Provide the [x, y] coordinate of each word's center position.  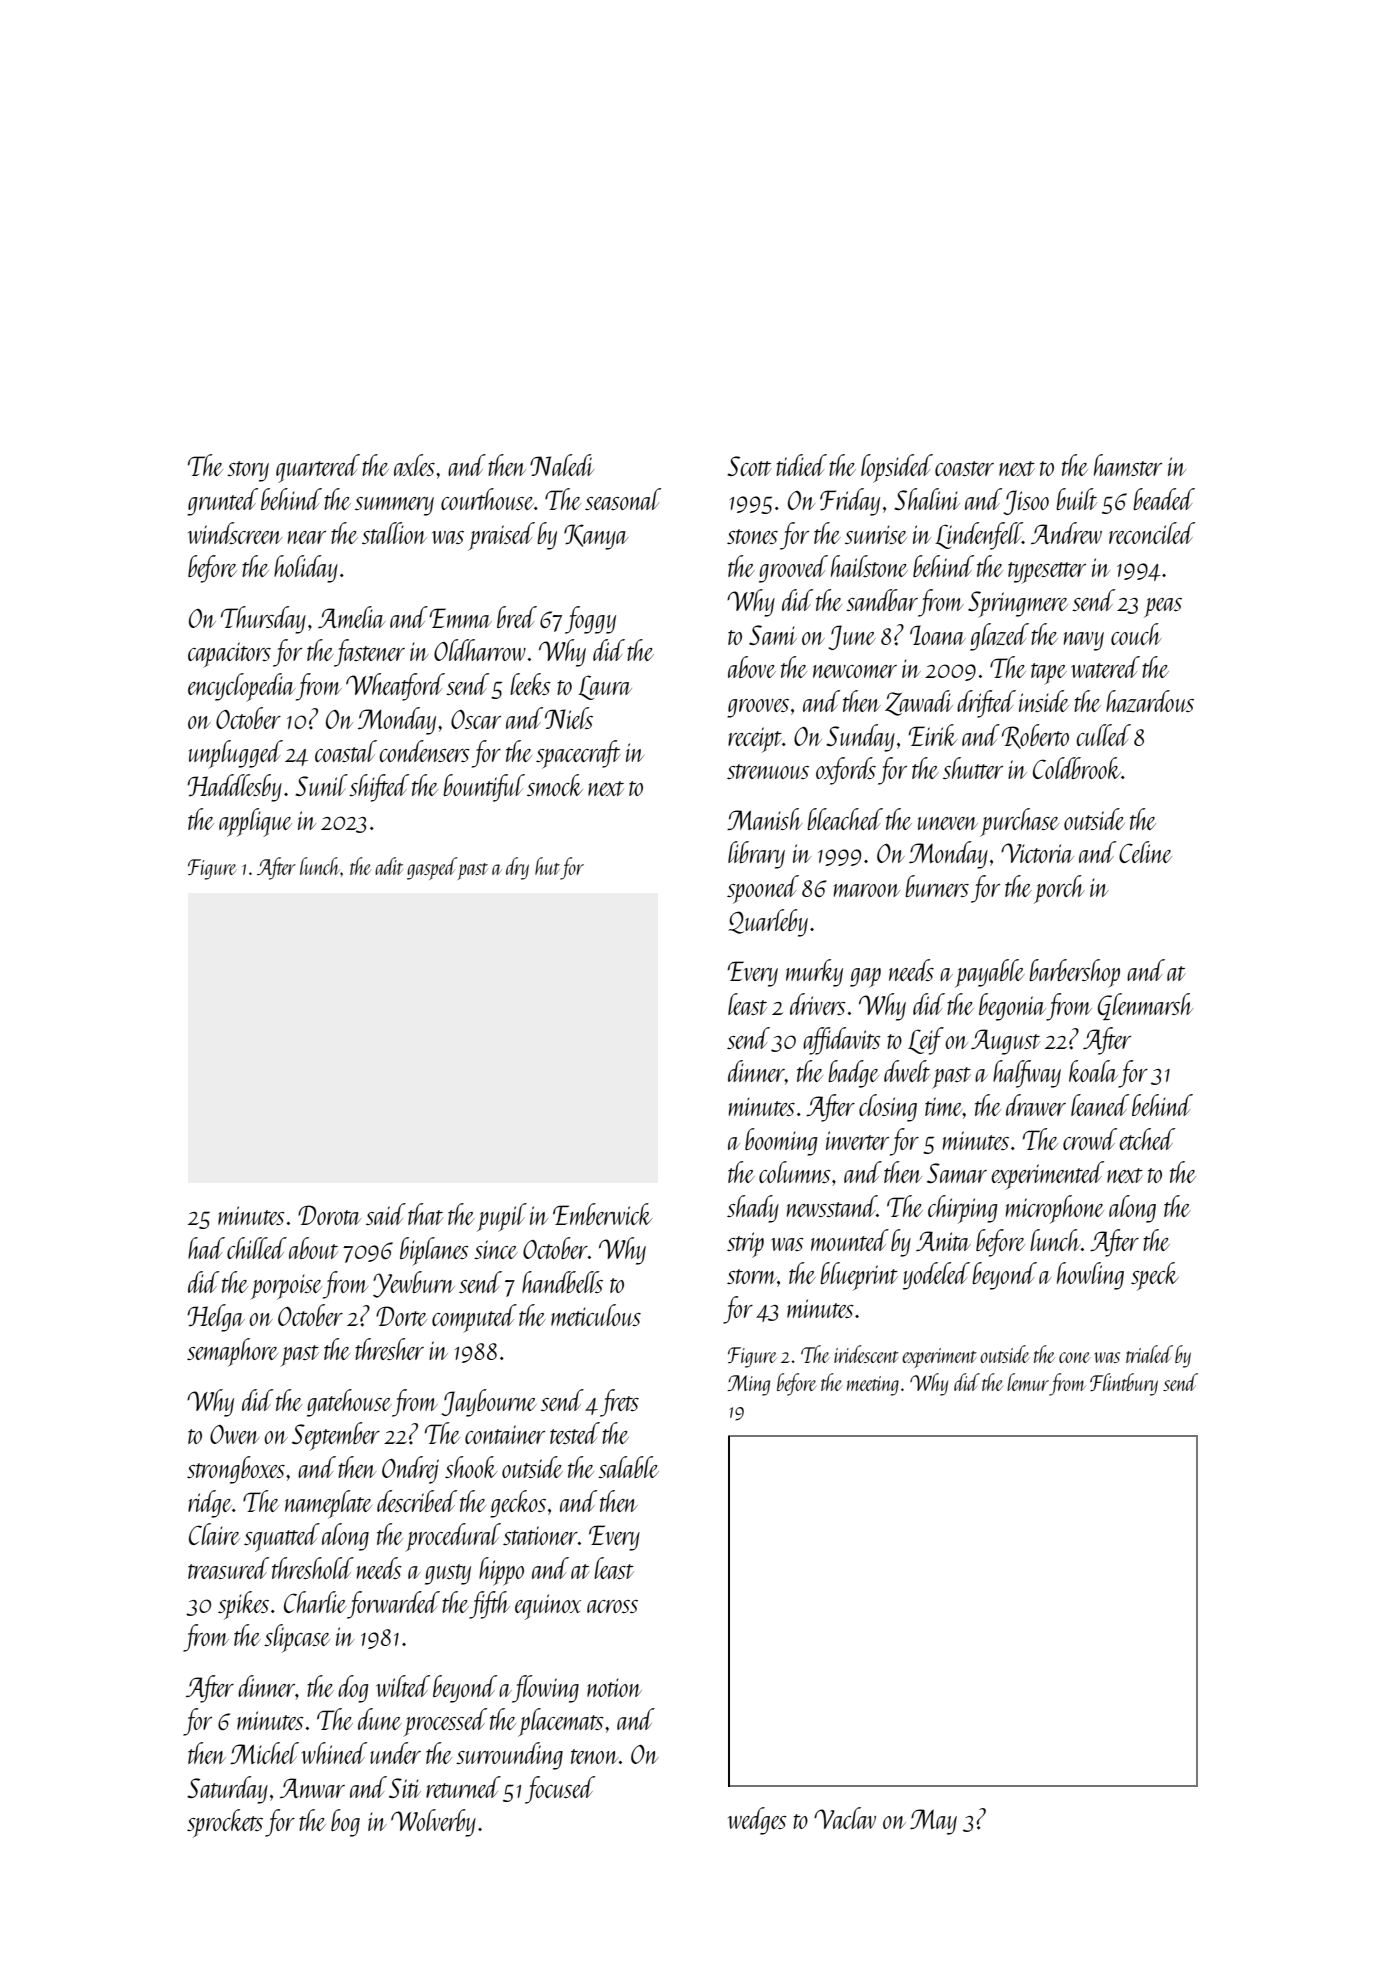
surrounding [509, 1756]
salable [628, 1467]
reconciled [1152, 533]
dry [517, 868]
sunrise [876, 534]
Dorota [329, 1215]
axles [414, 465]
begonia [1012, 1007]
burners [937, 886]
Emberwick [602, 1214]
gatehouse [349, 1403]
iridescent [866, 1354]
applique [255, 822]
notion [614, 1687]
